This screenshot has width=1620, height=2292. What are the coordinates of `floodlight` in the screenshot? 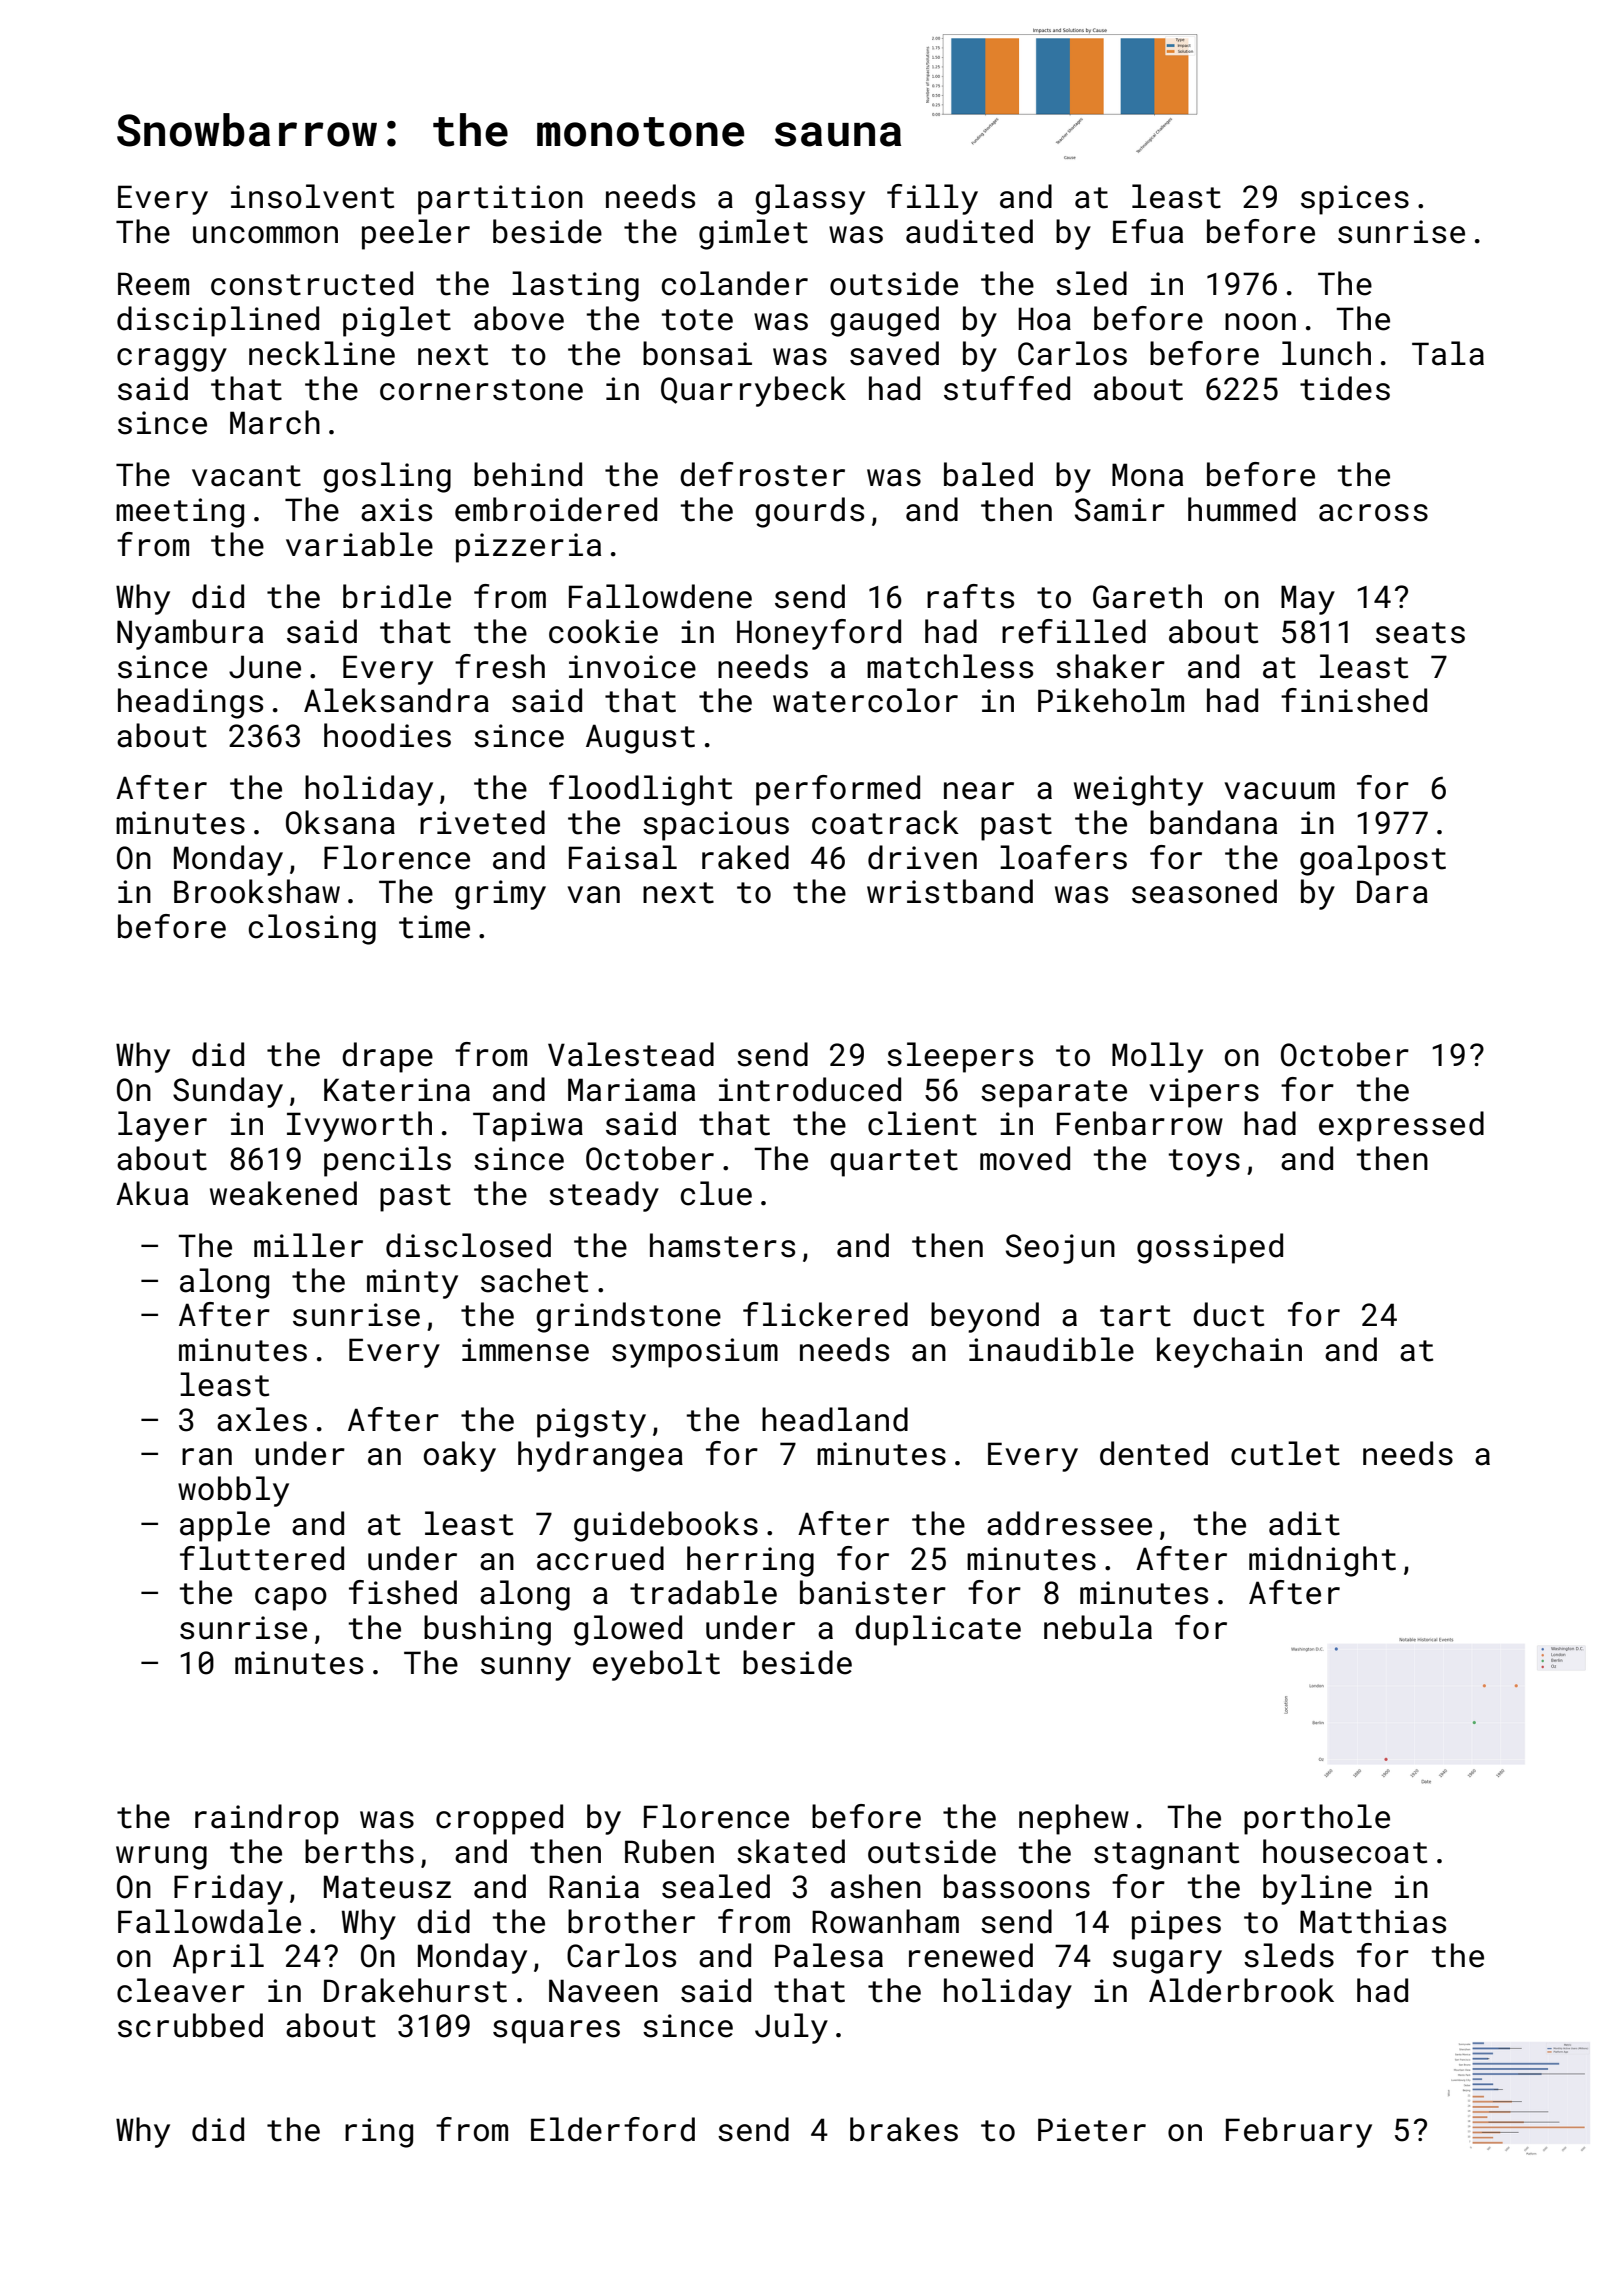 It's located at (640, 790).
